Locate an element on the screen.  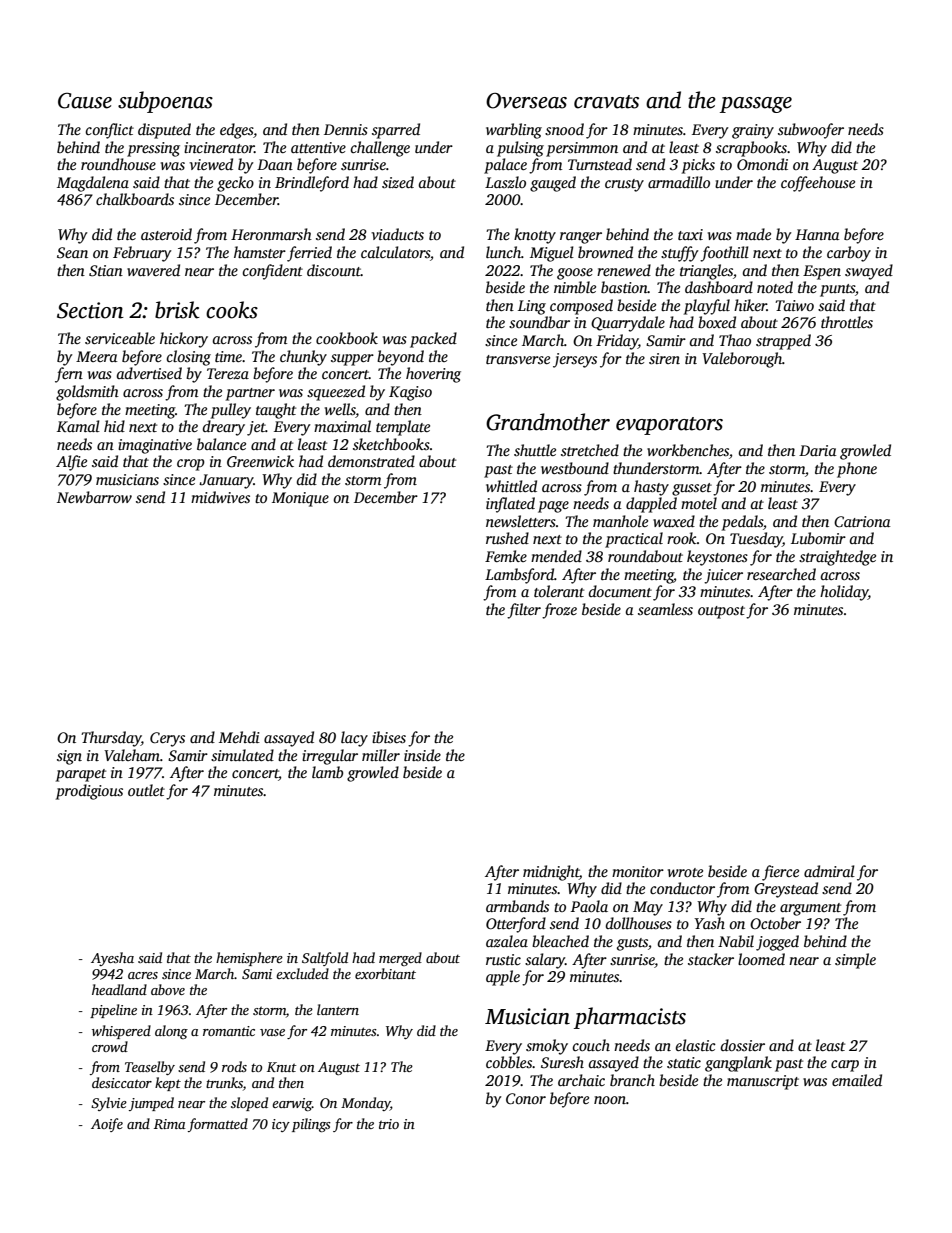
Lubomir is located at coordinates (818, 538).
